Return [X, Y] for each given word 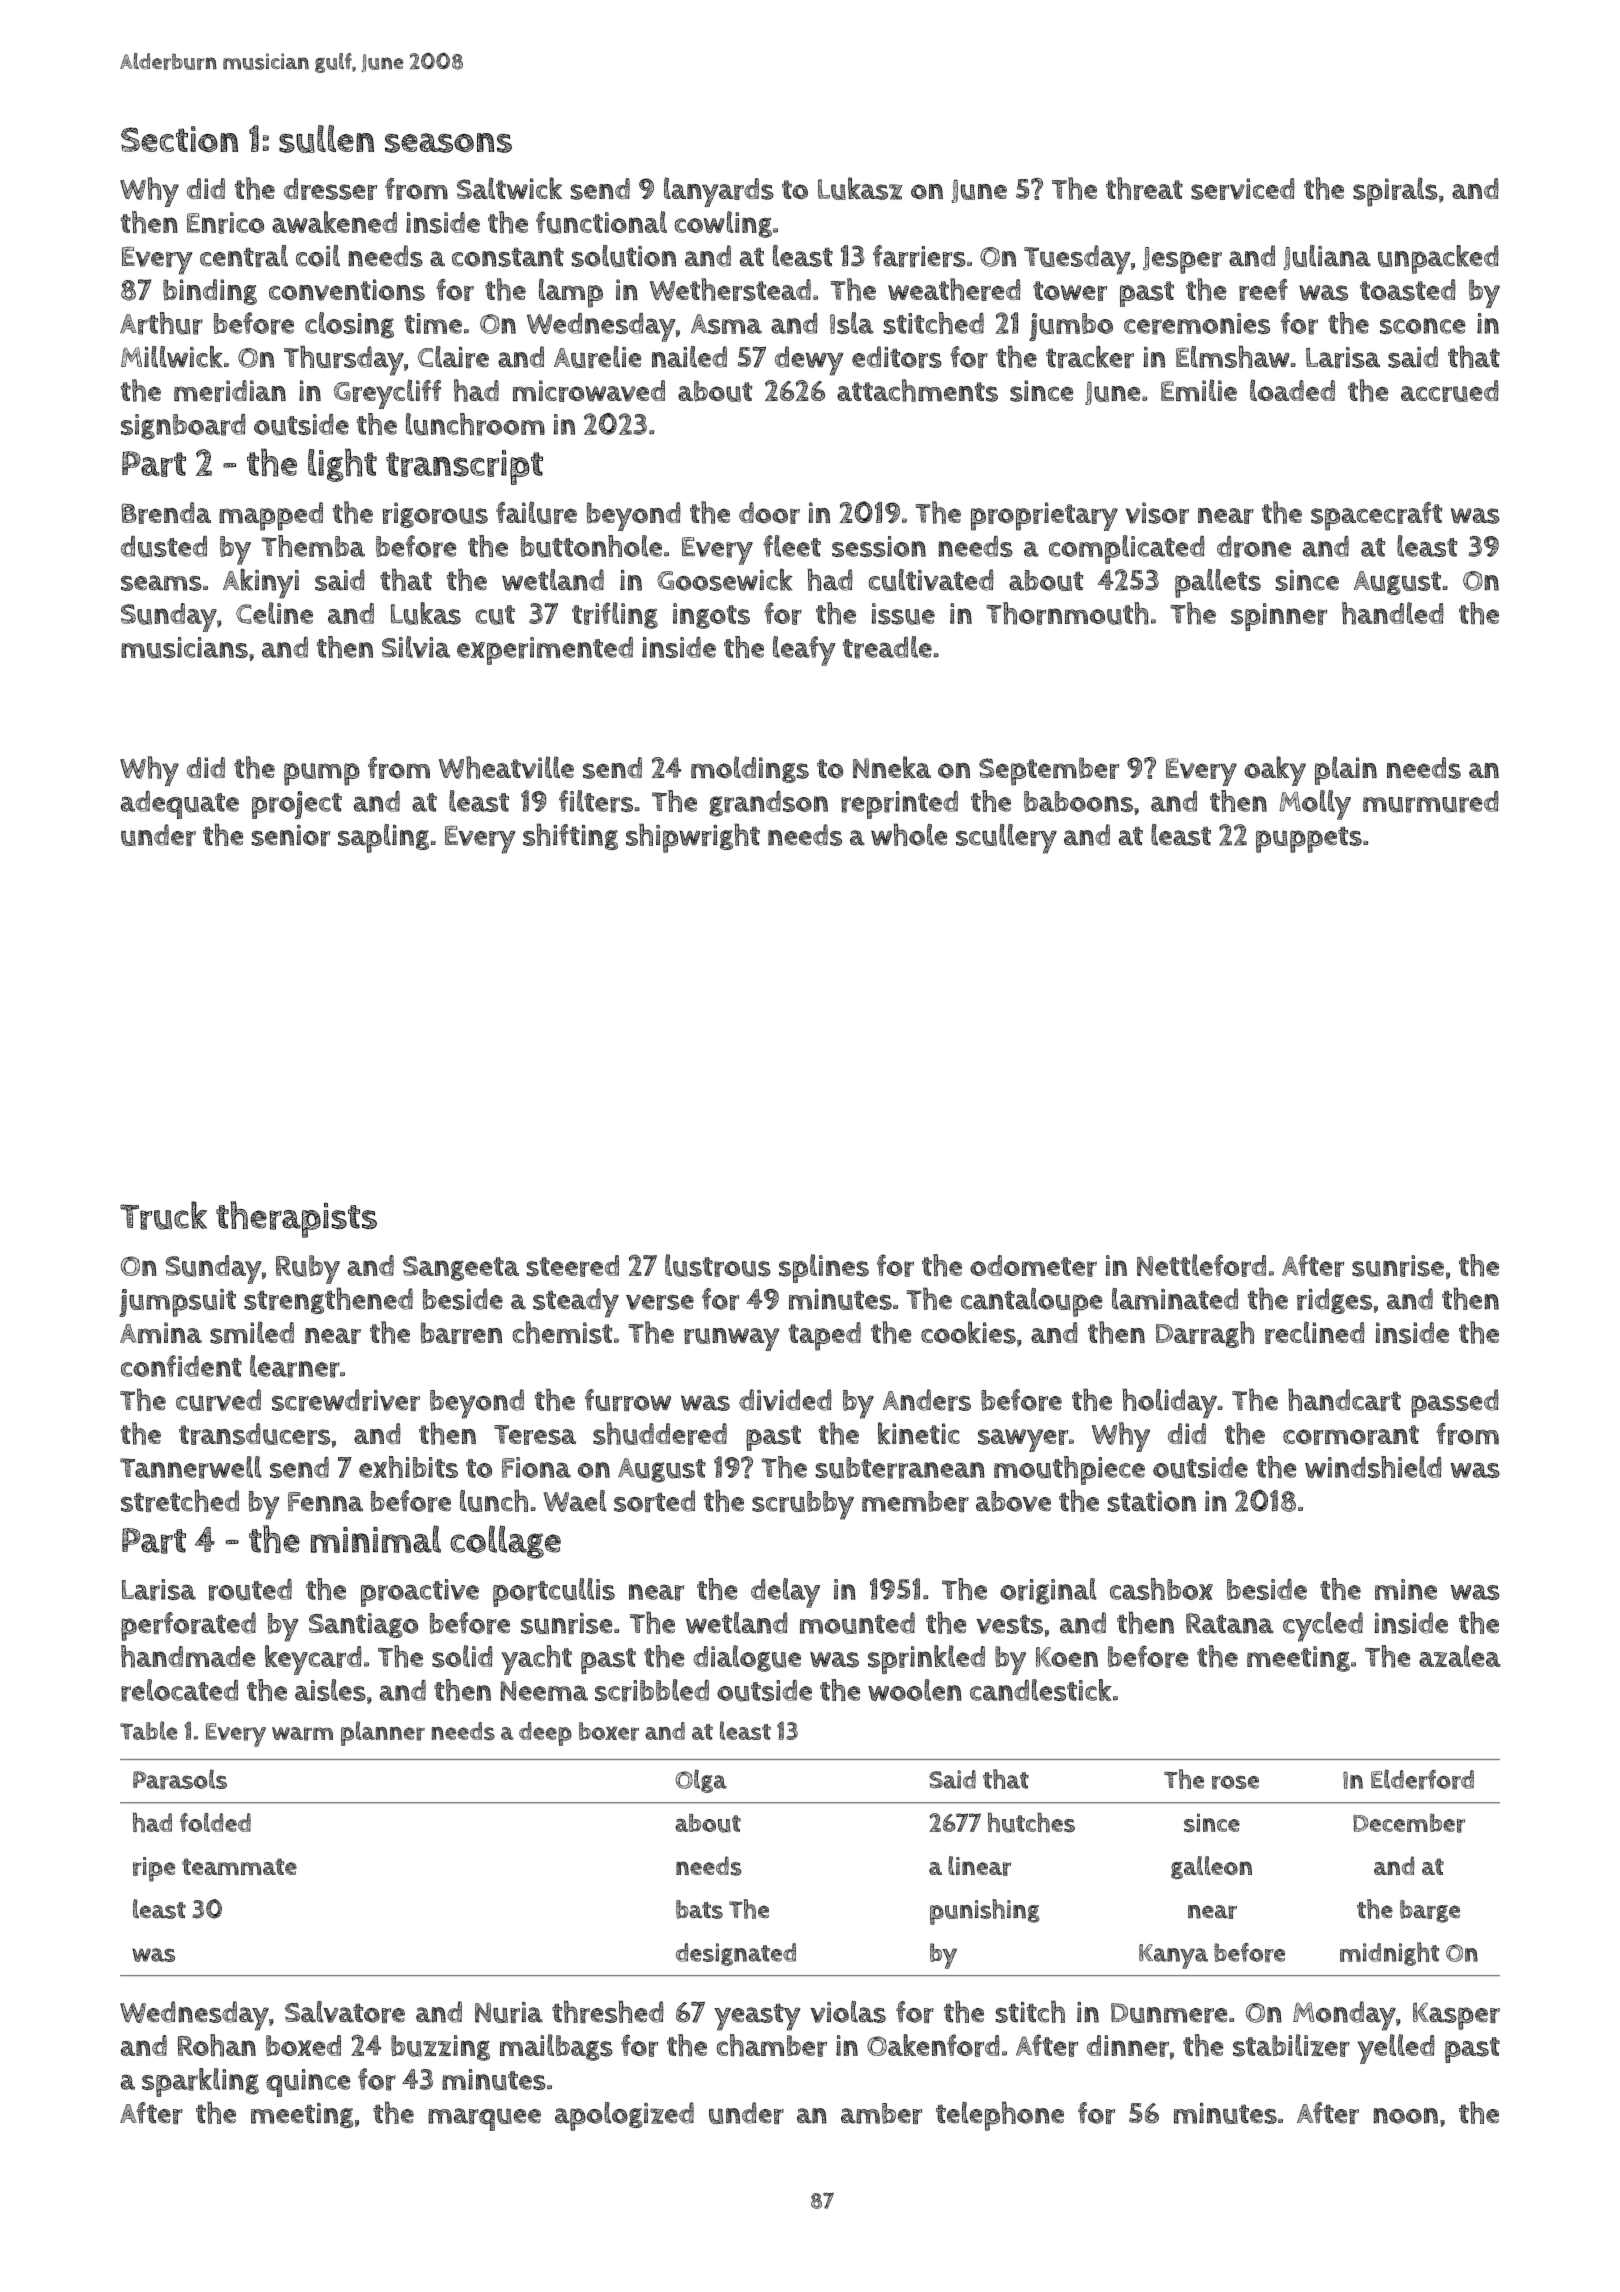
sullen [326, 139]
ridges [1334, 1301]
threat [1144, 188]
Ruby [308, 1269]
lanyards [719, 192]
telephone [1000, 2116]
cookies [968, 1332]
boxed [303, 2045]
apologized [624, 2116]
